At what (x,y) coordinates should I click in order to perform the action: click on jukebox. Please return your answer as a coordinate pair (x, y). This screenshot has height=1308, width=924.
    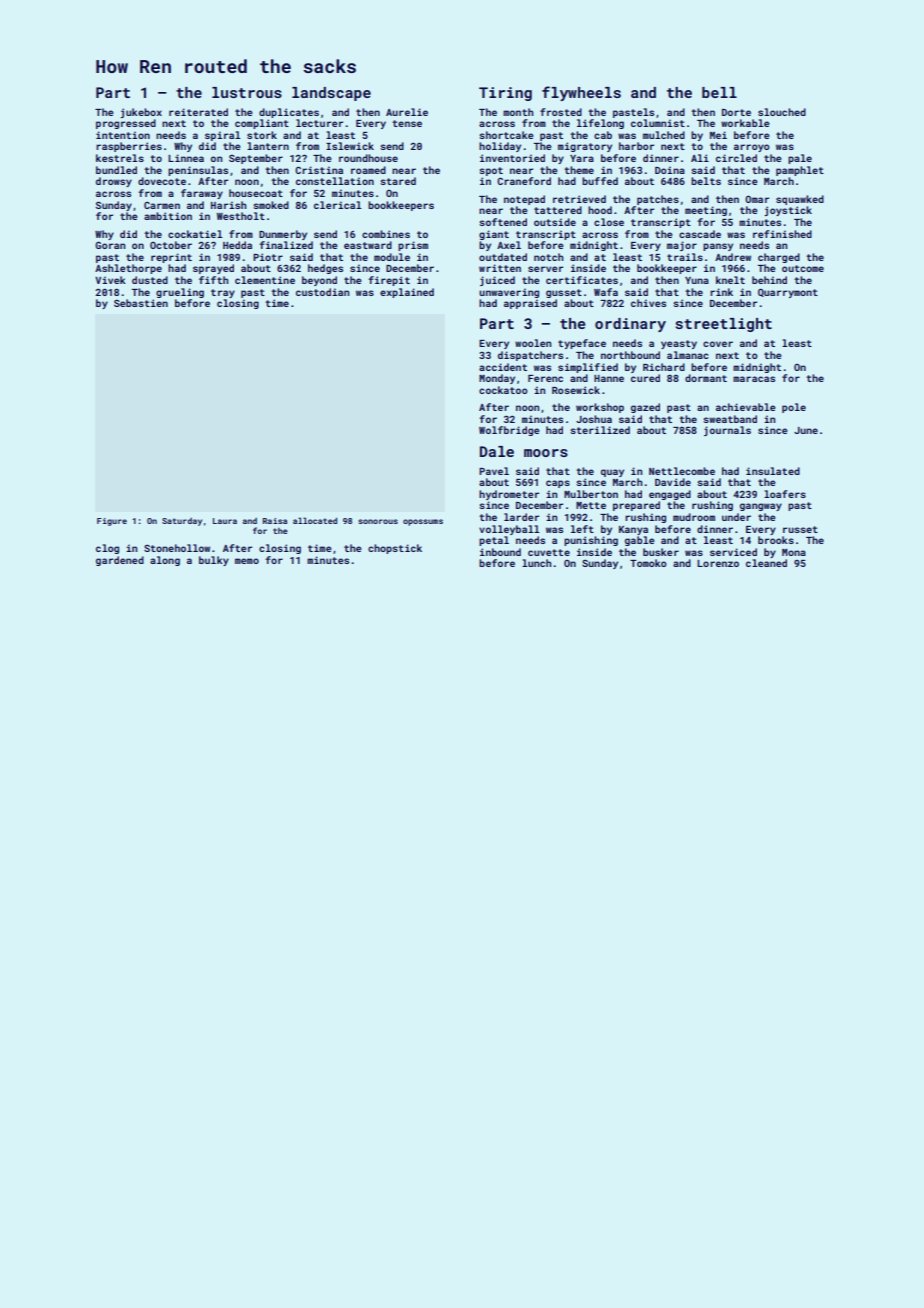
    Looking at the image, I should click on (141, 113).
